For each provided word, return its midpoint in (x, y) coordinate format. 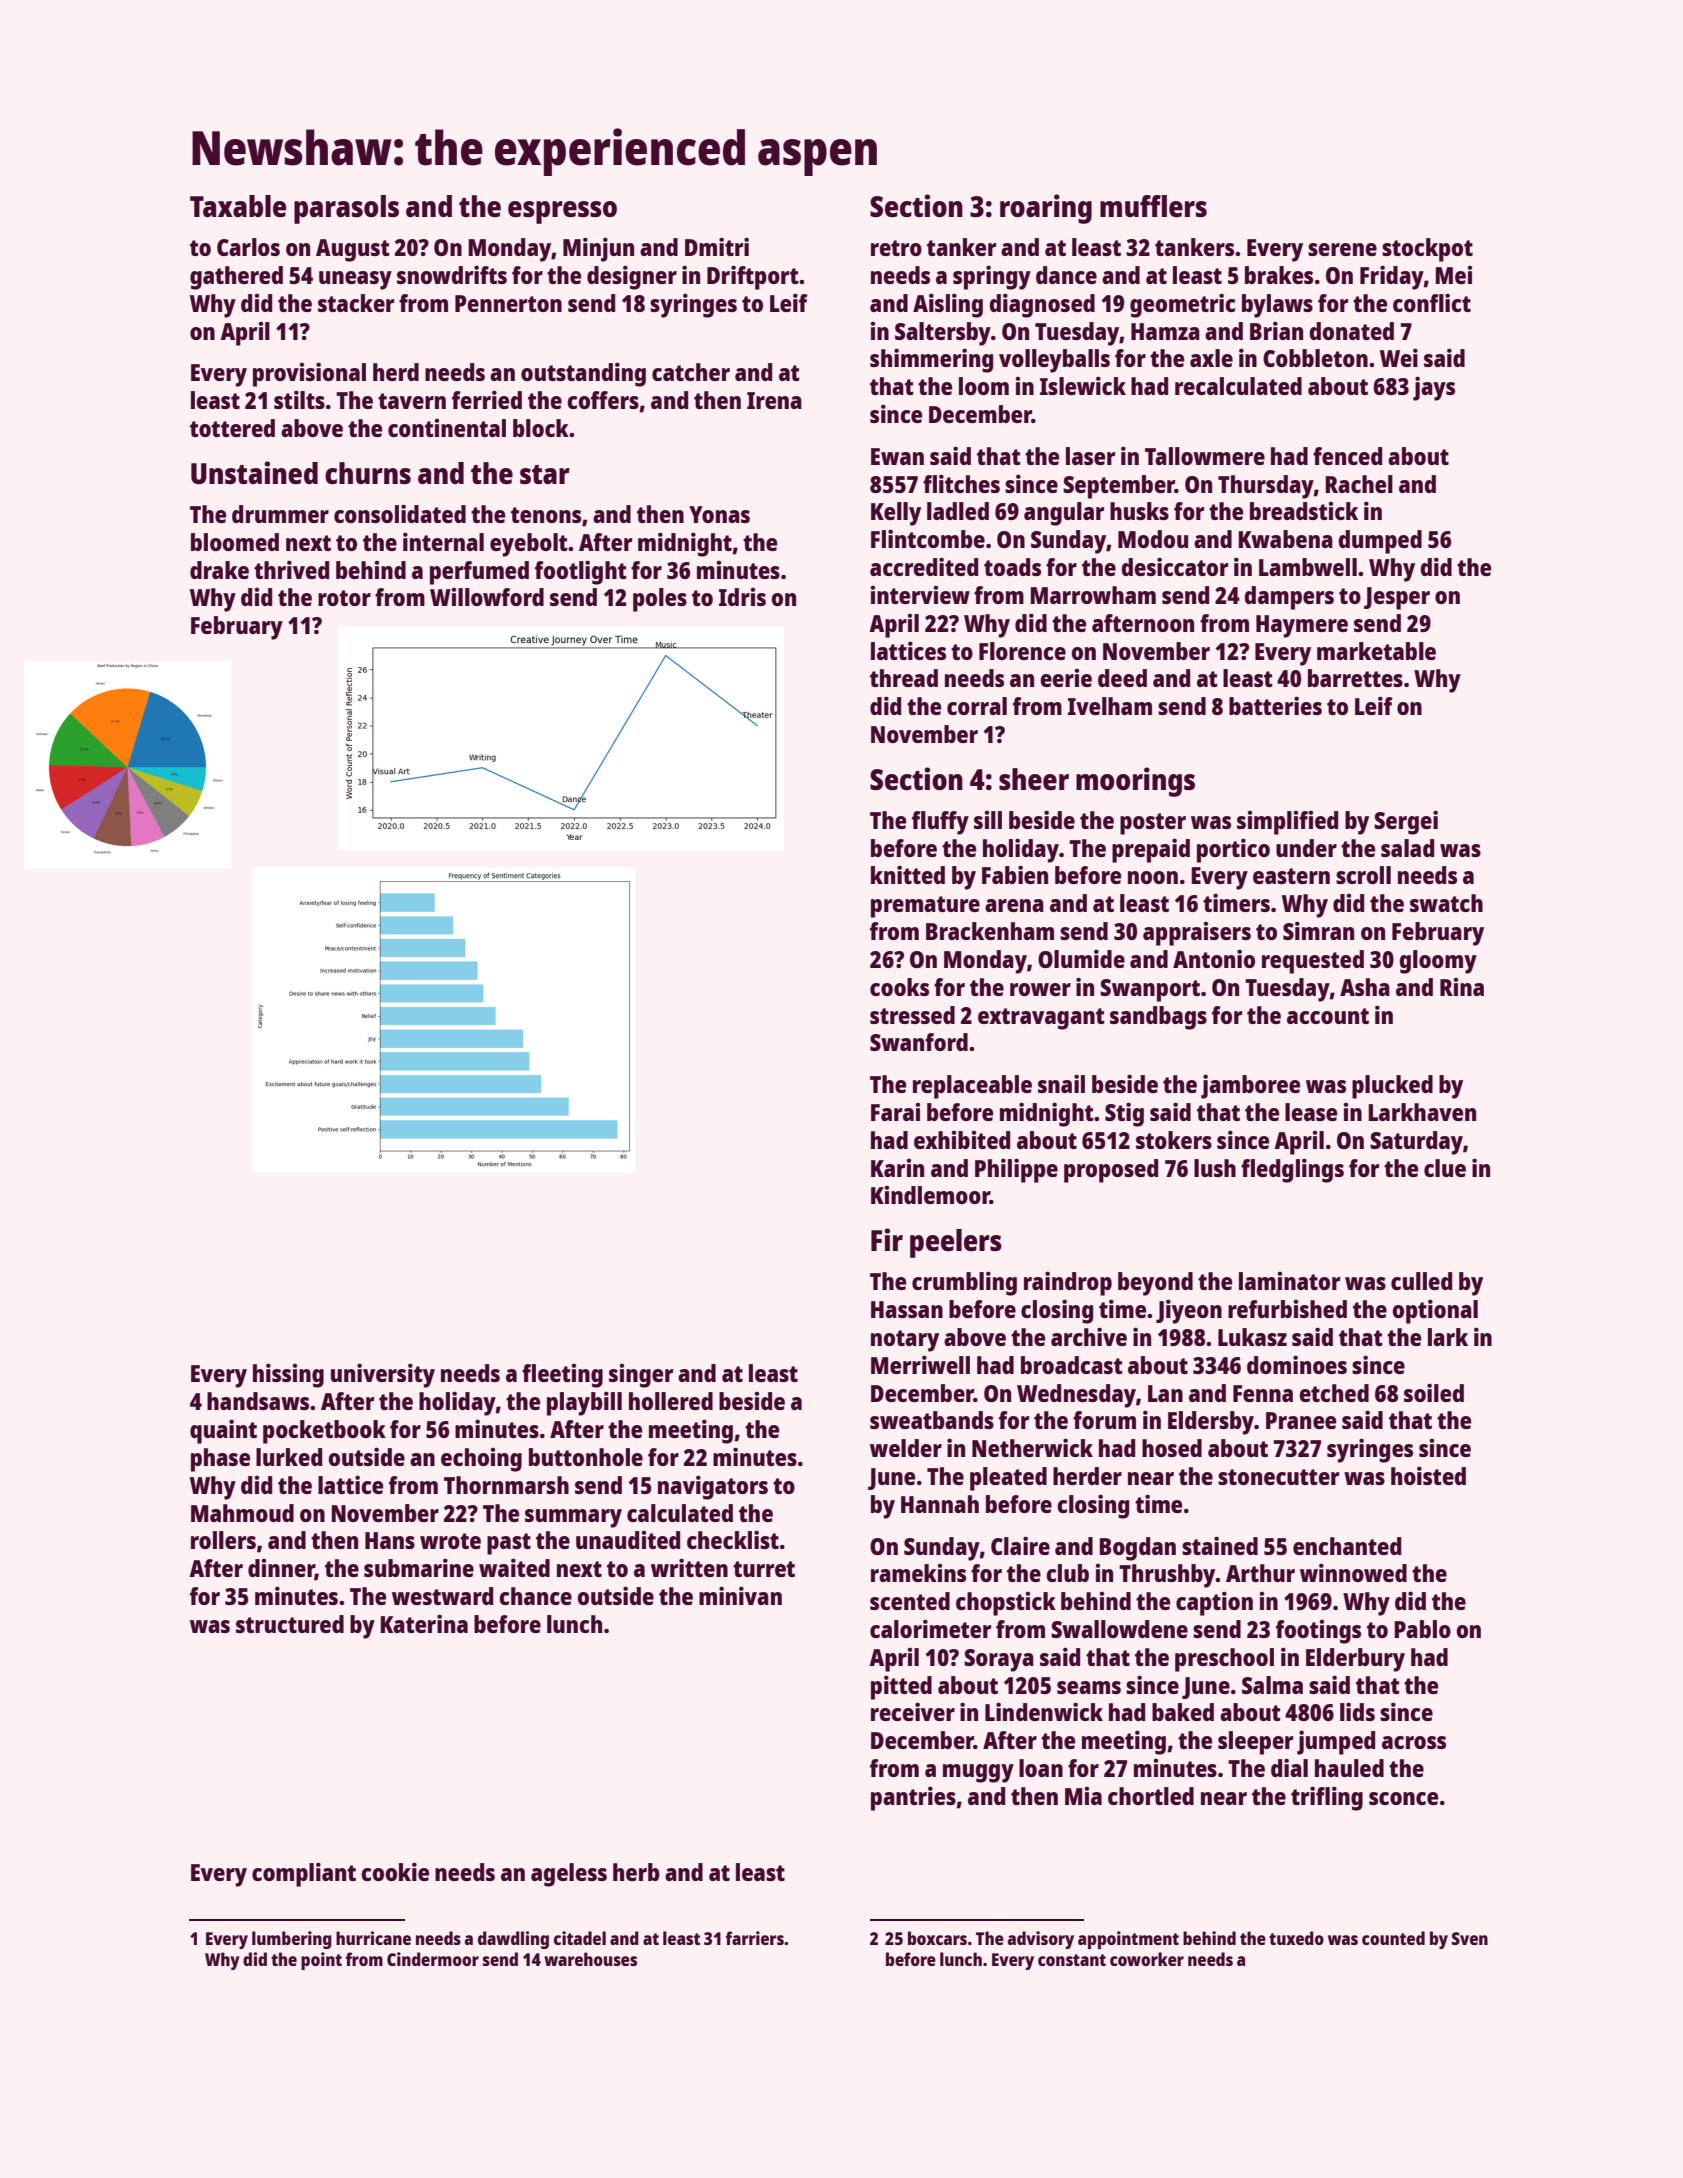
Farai (895, 1112)
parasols (346, 209)
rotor (344, 598)
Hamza (1165, 331)
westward (442, 1596)
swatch (1446, 903)
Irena (774, 400)
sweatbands (932, 1420)
